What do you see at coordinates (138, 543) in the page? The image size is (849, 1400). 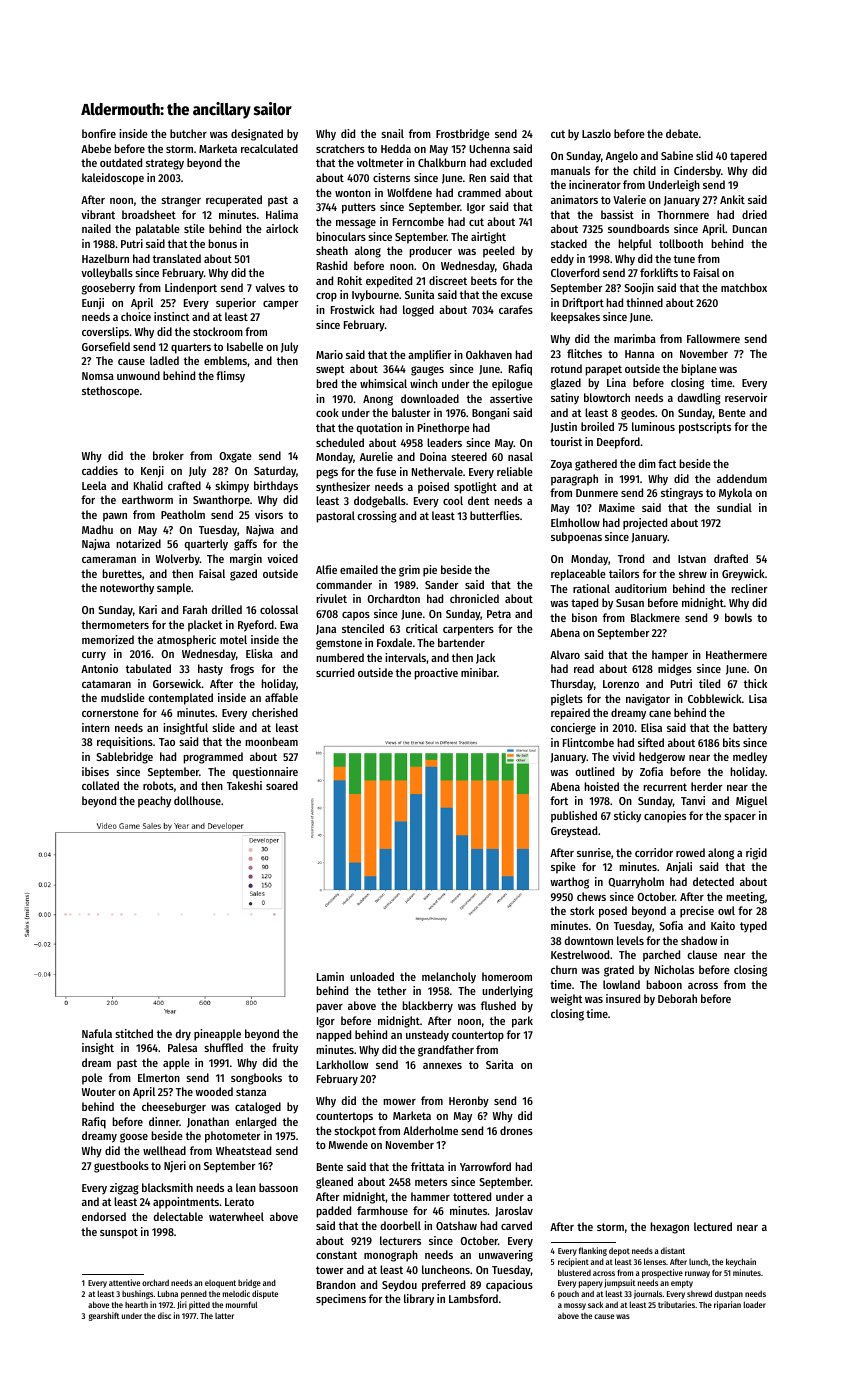 I see `notarized` at bounding box center [138, 543].
